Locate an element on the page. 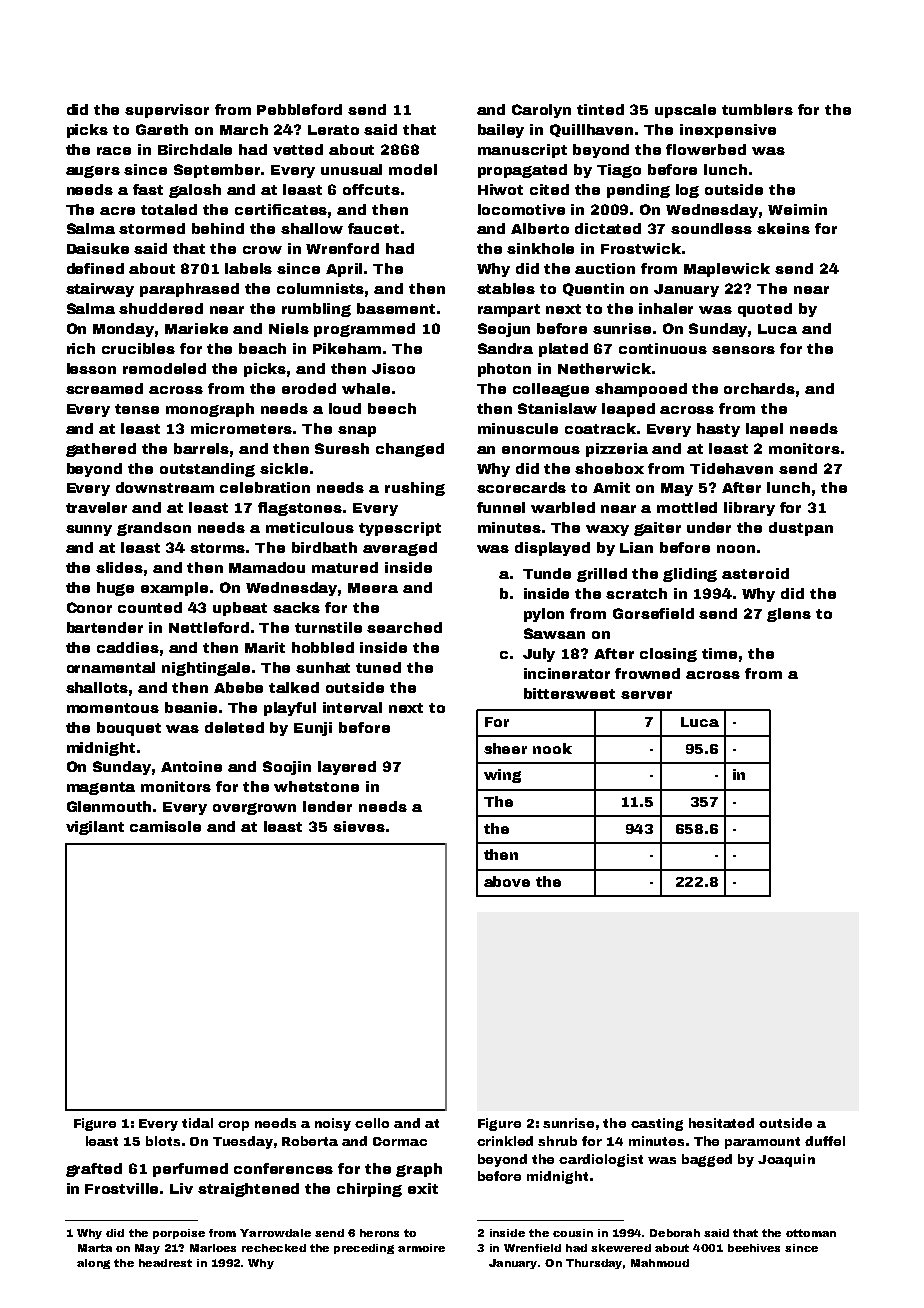 Image resolution: width=924 pixels, height=1308 pixels. beach is located at coordinates (262, 348).
